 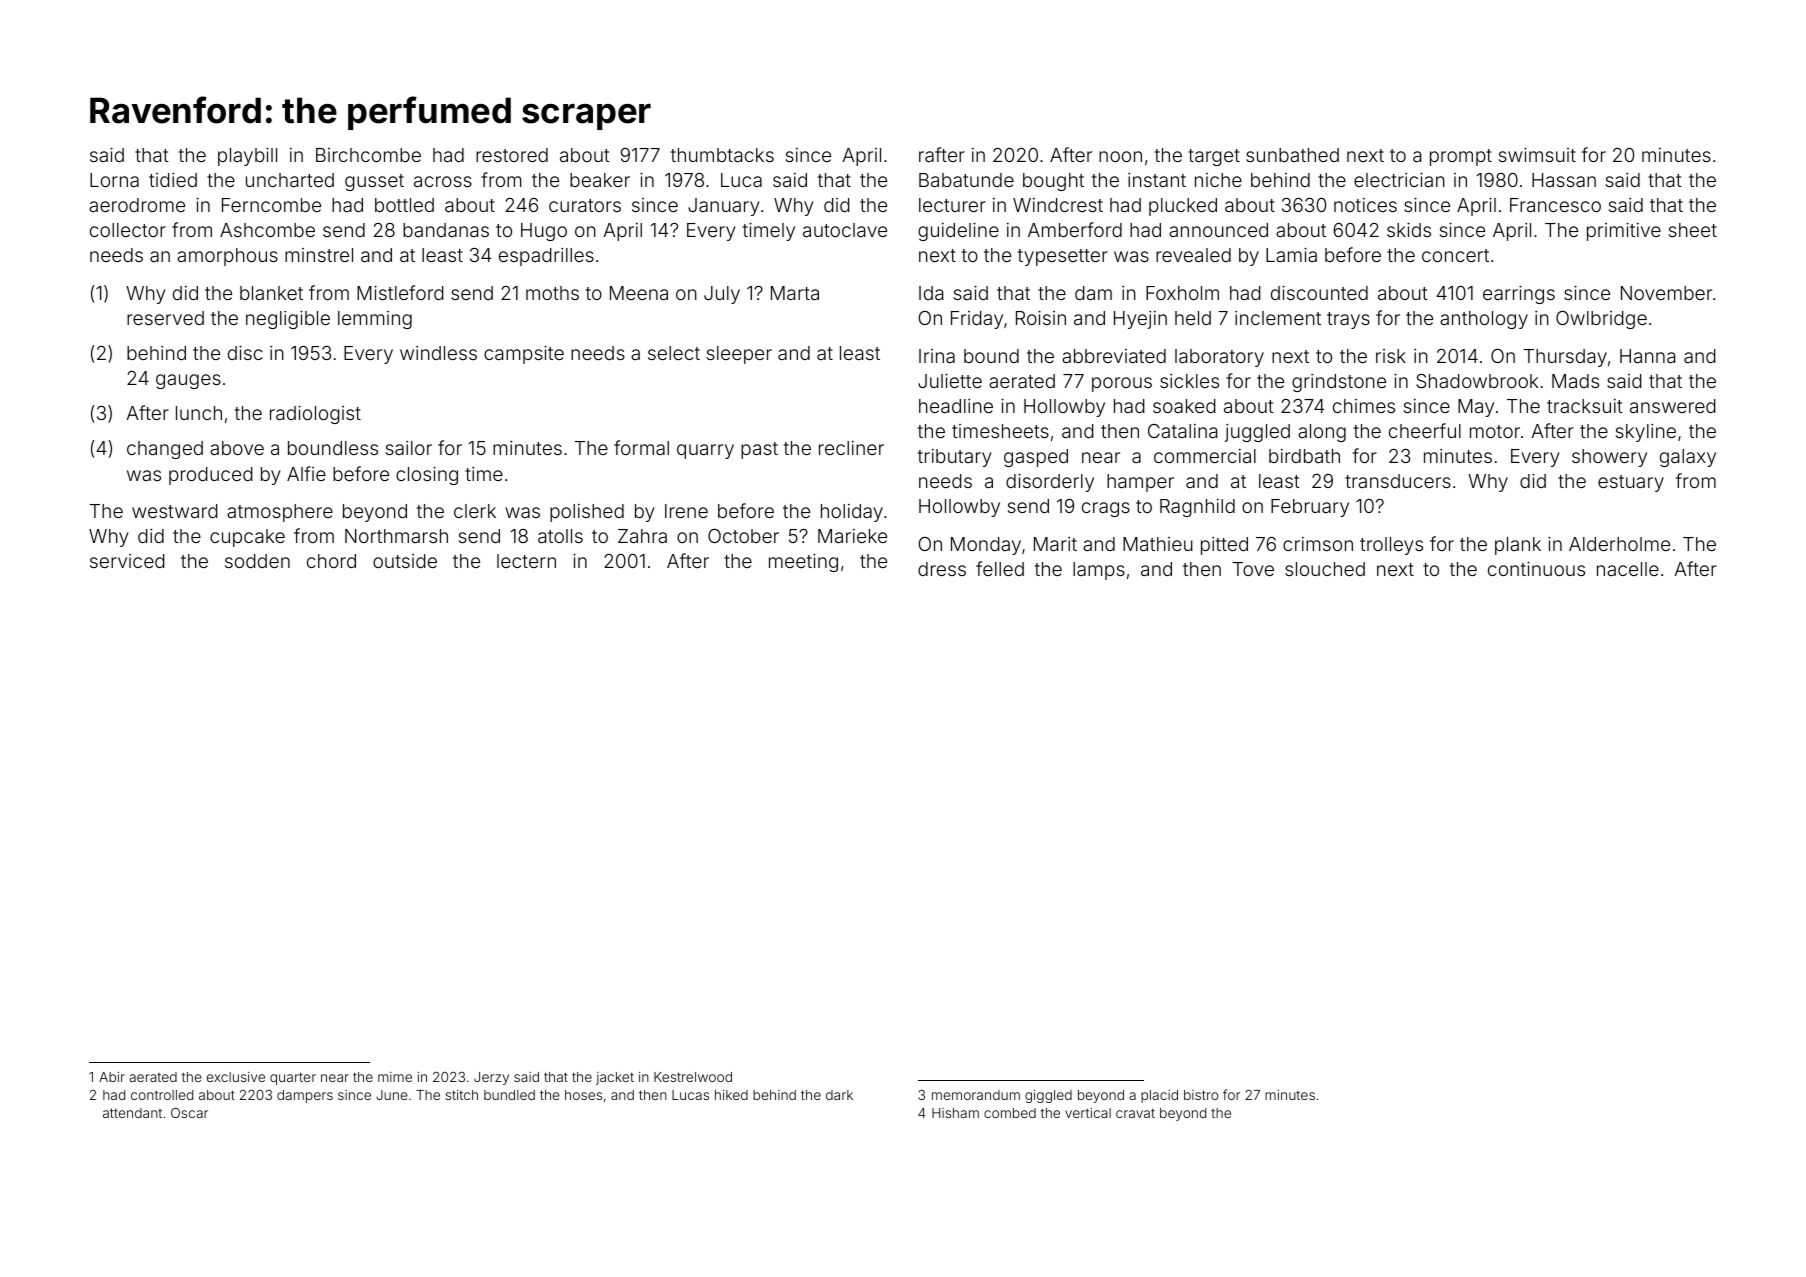 I want to click on galaxy, so click(x=1688, y=458).
